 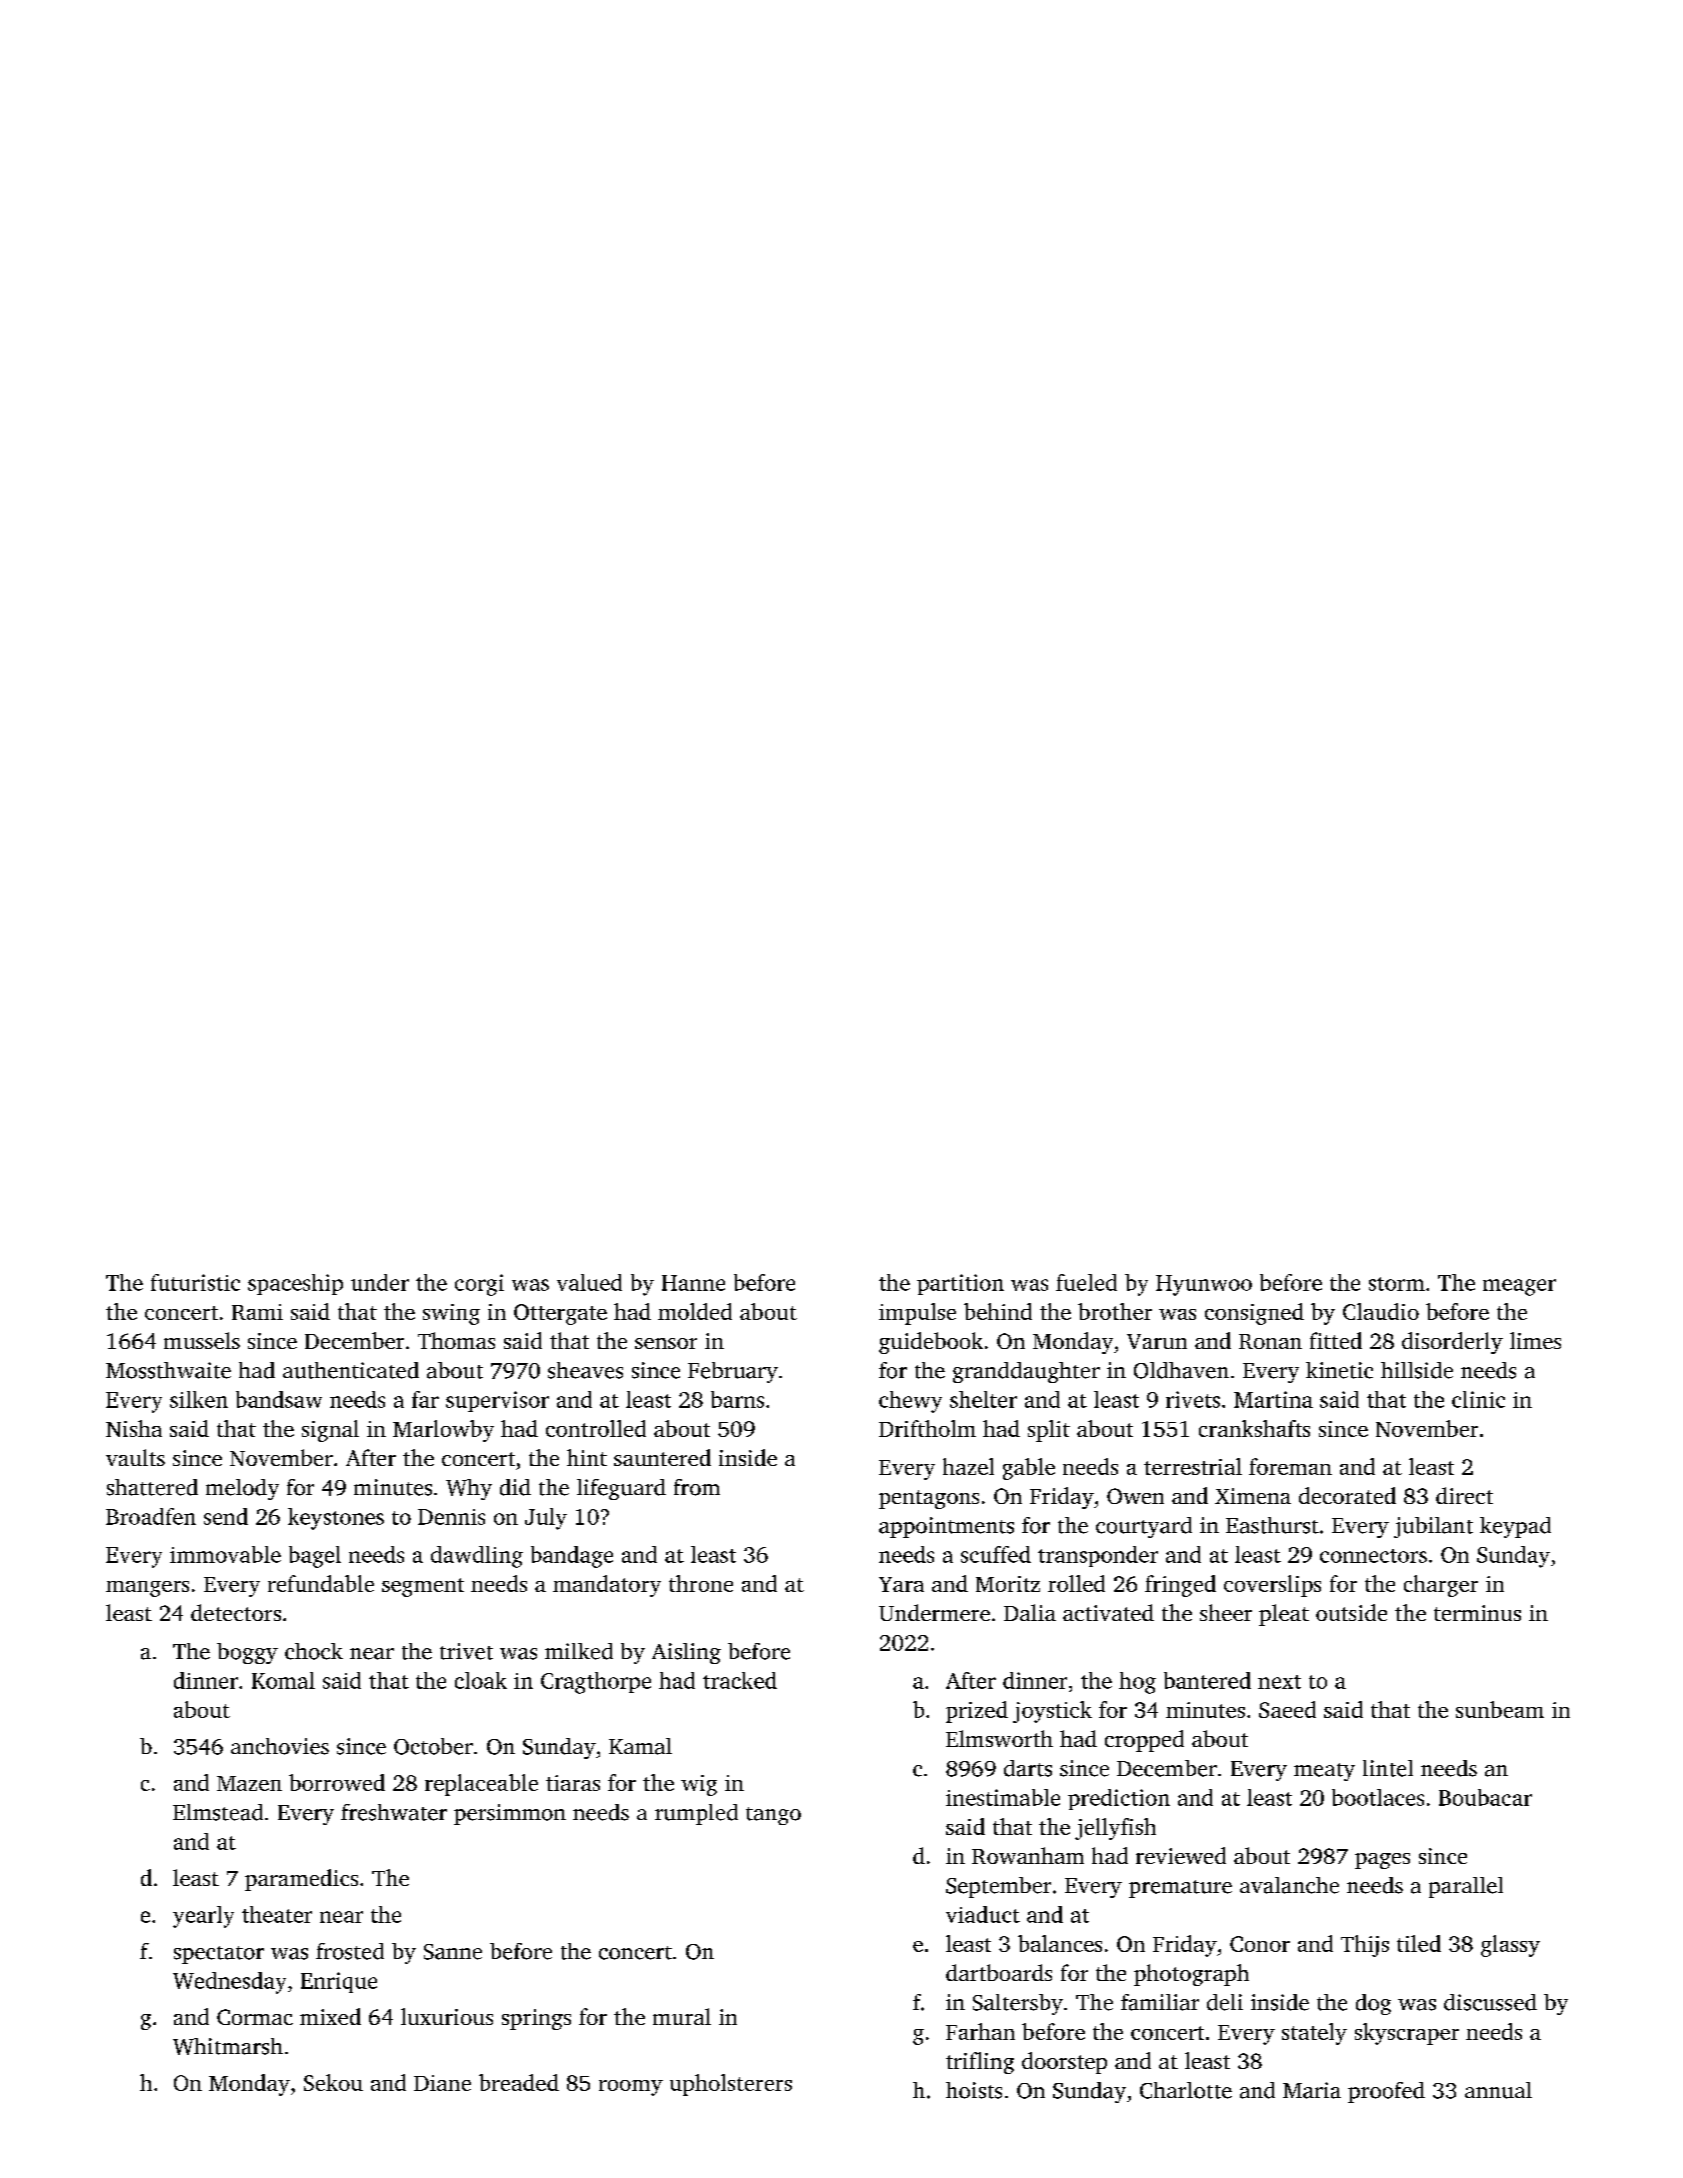 What do you see at coordinates (699, 1785) in the document?
I see `wig` at bounding box center [699, 1785].
